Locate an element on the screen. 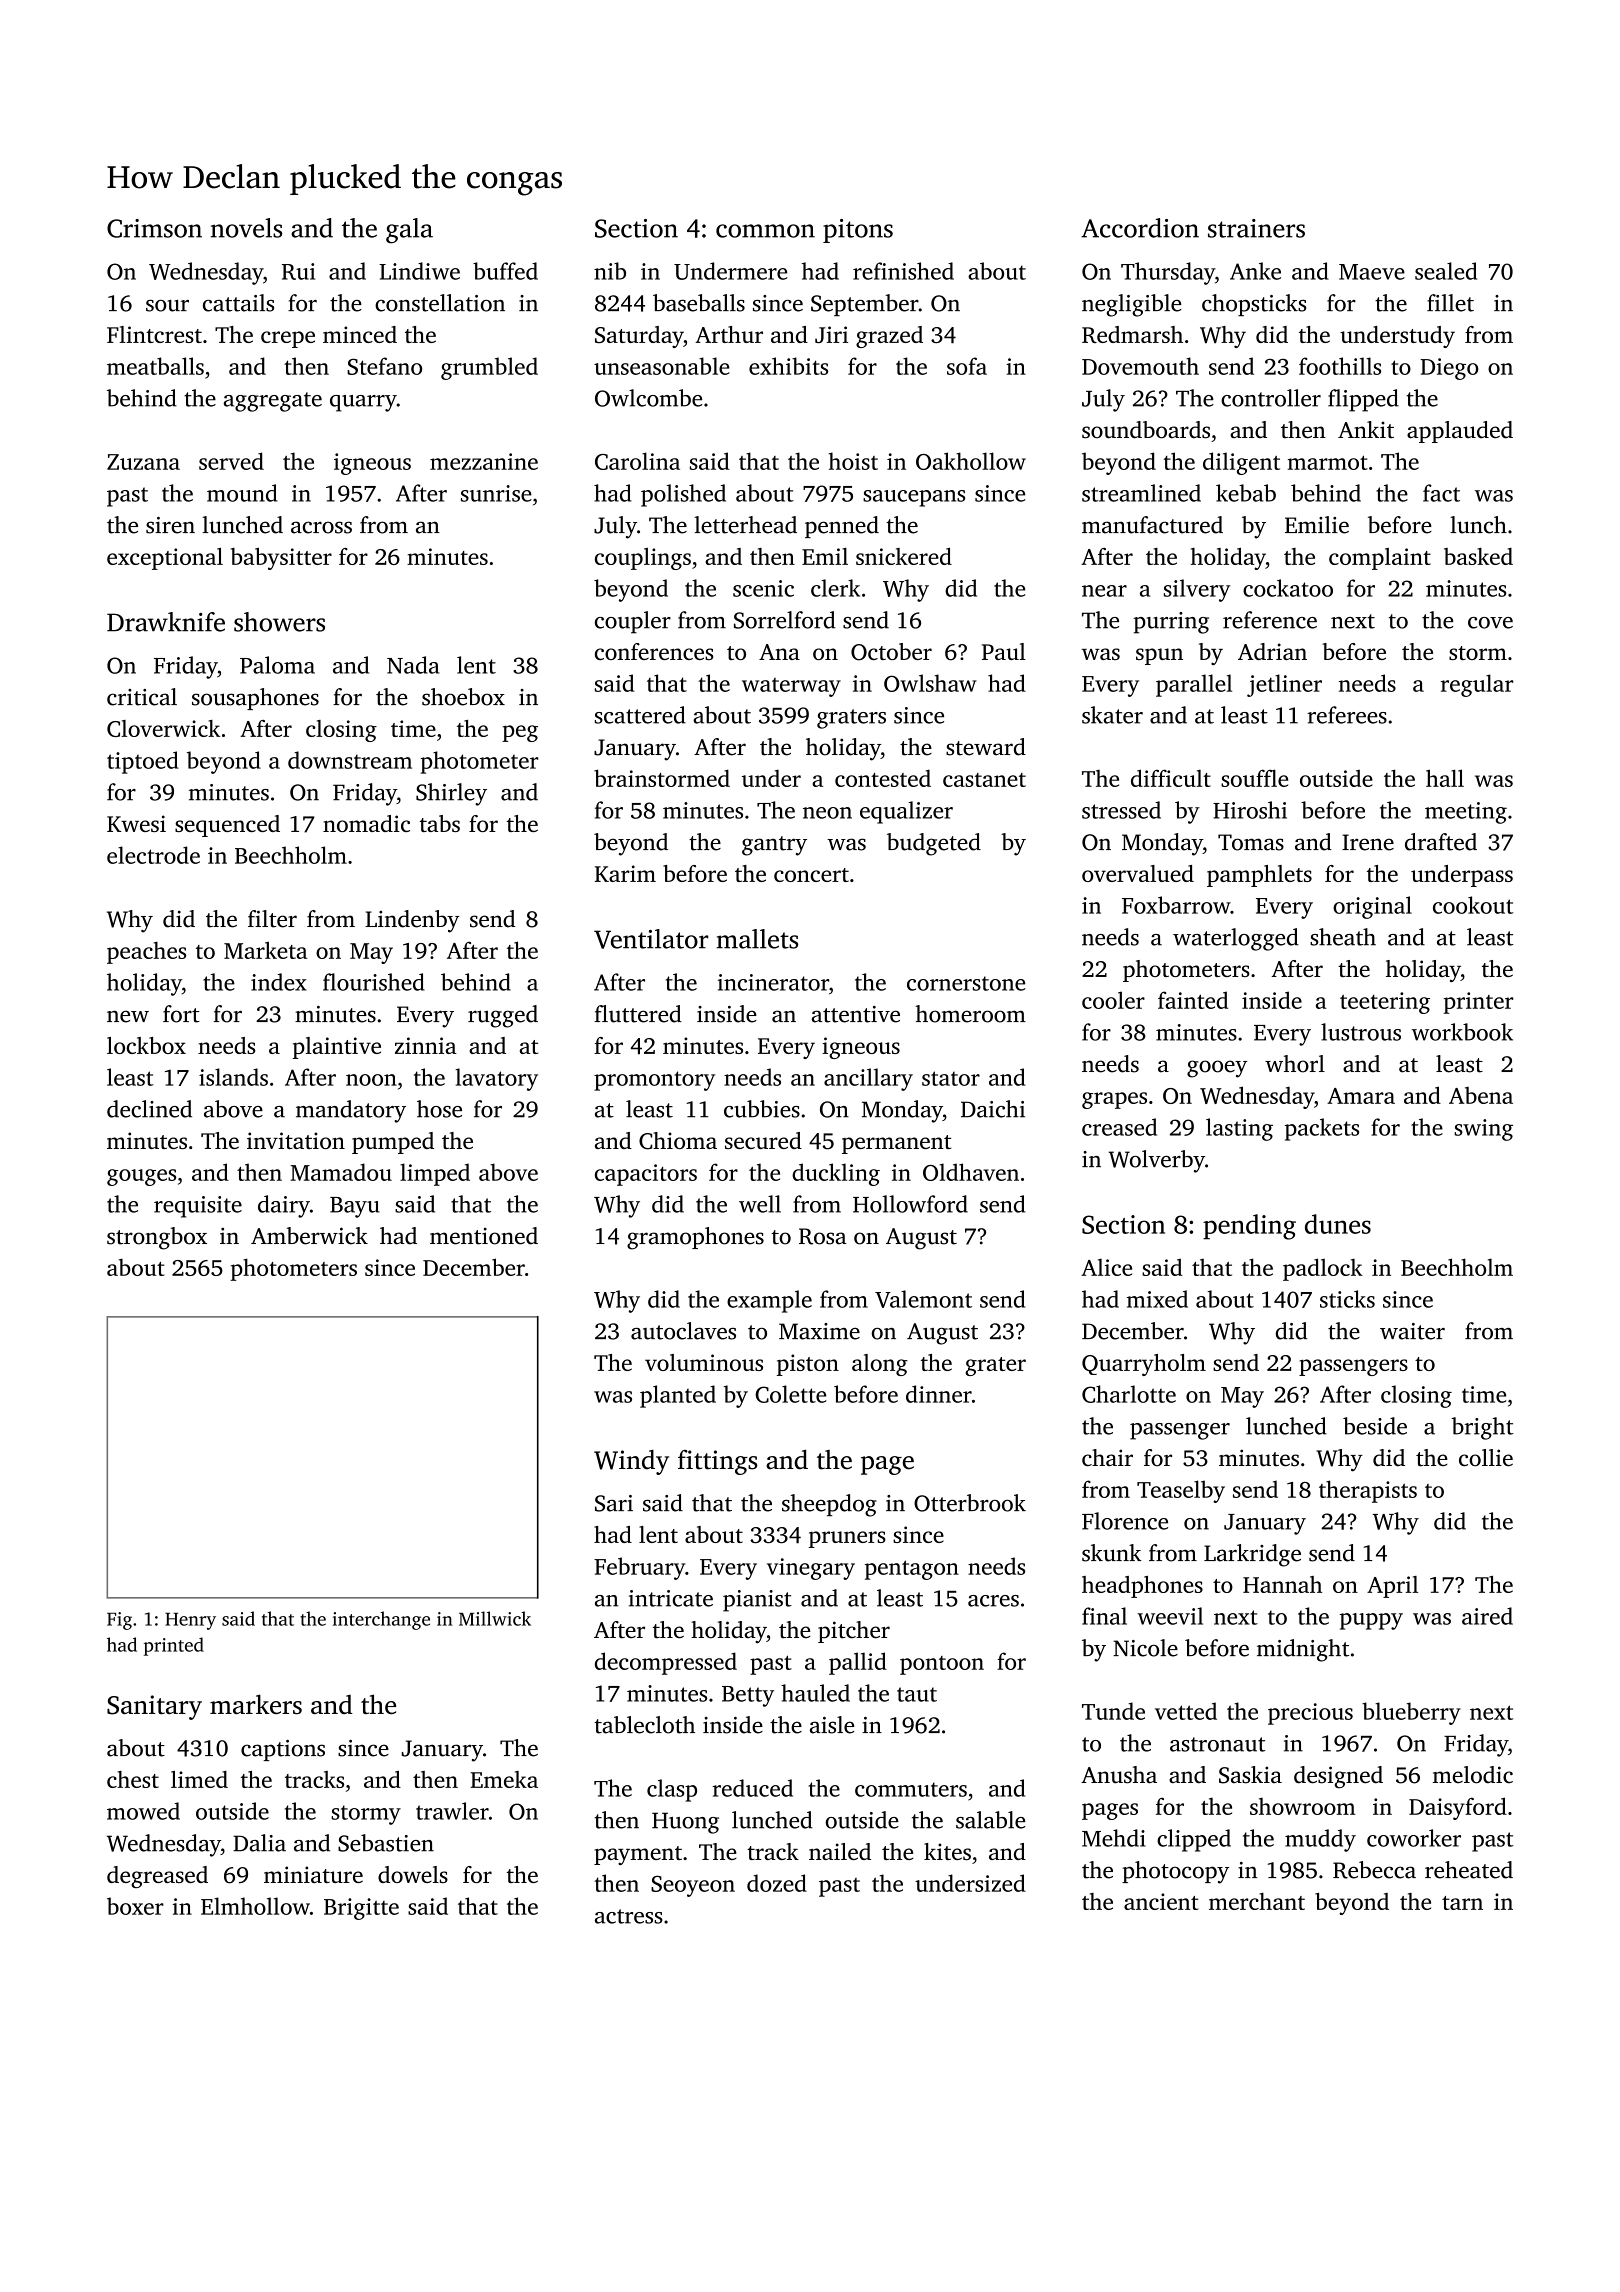 This screenshot has height=2292, width=1620. crepe is located at coordinates (288, 339).
